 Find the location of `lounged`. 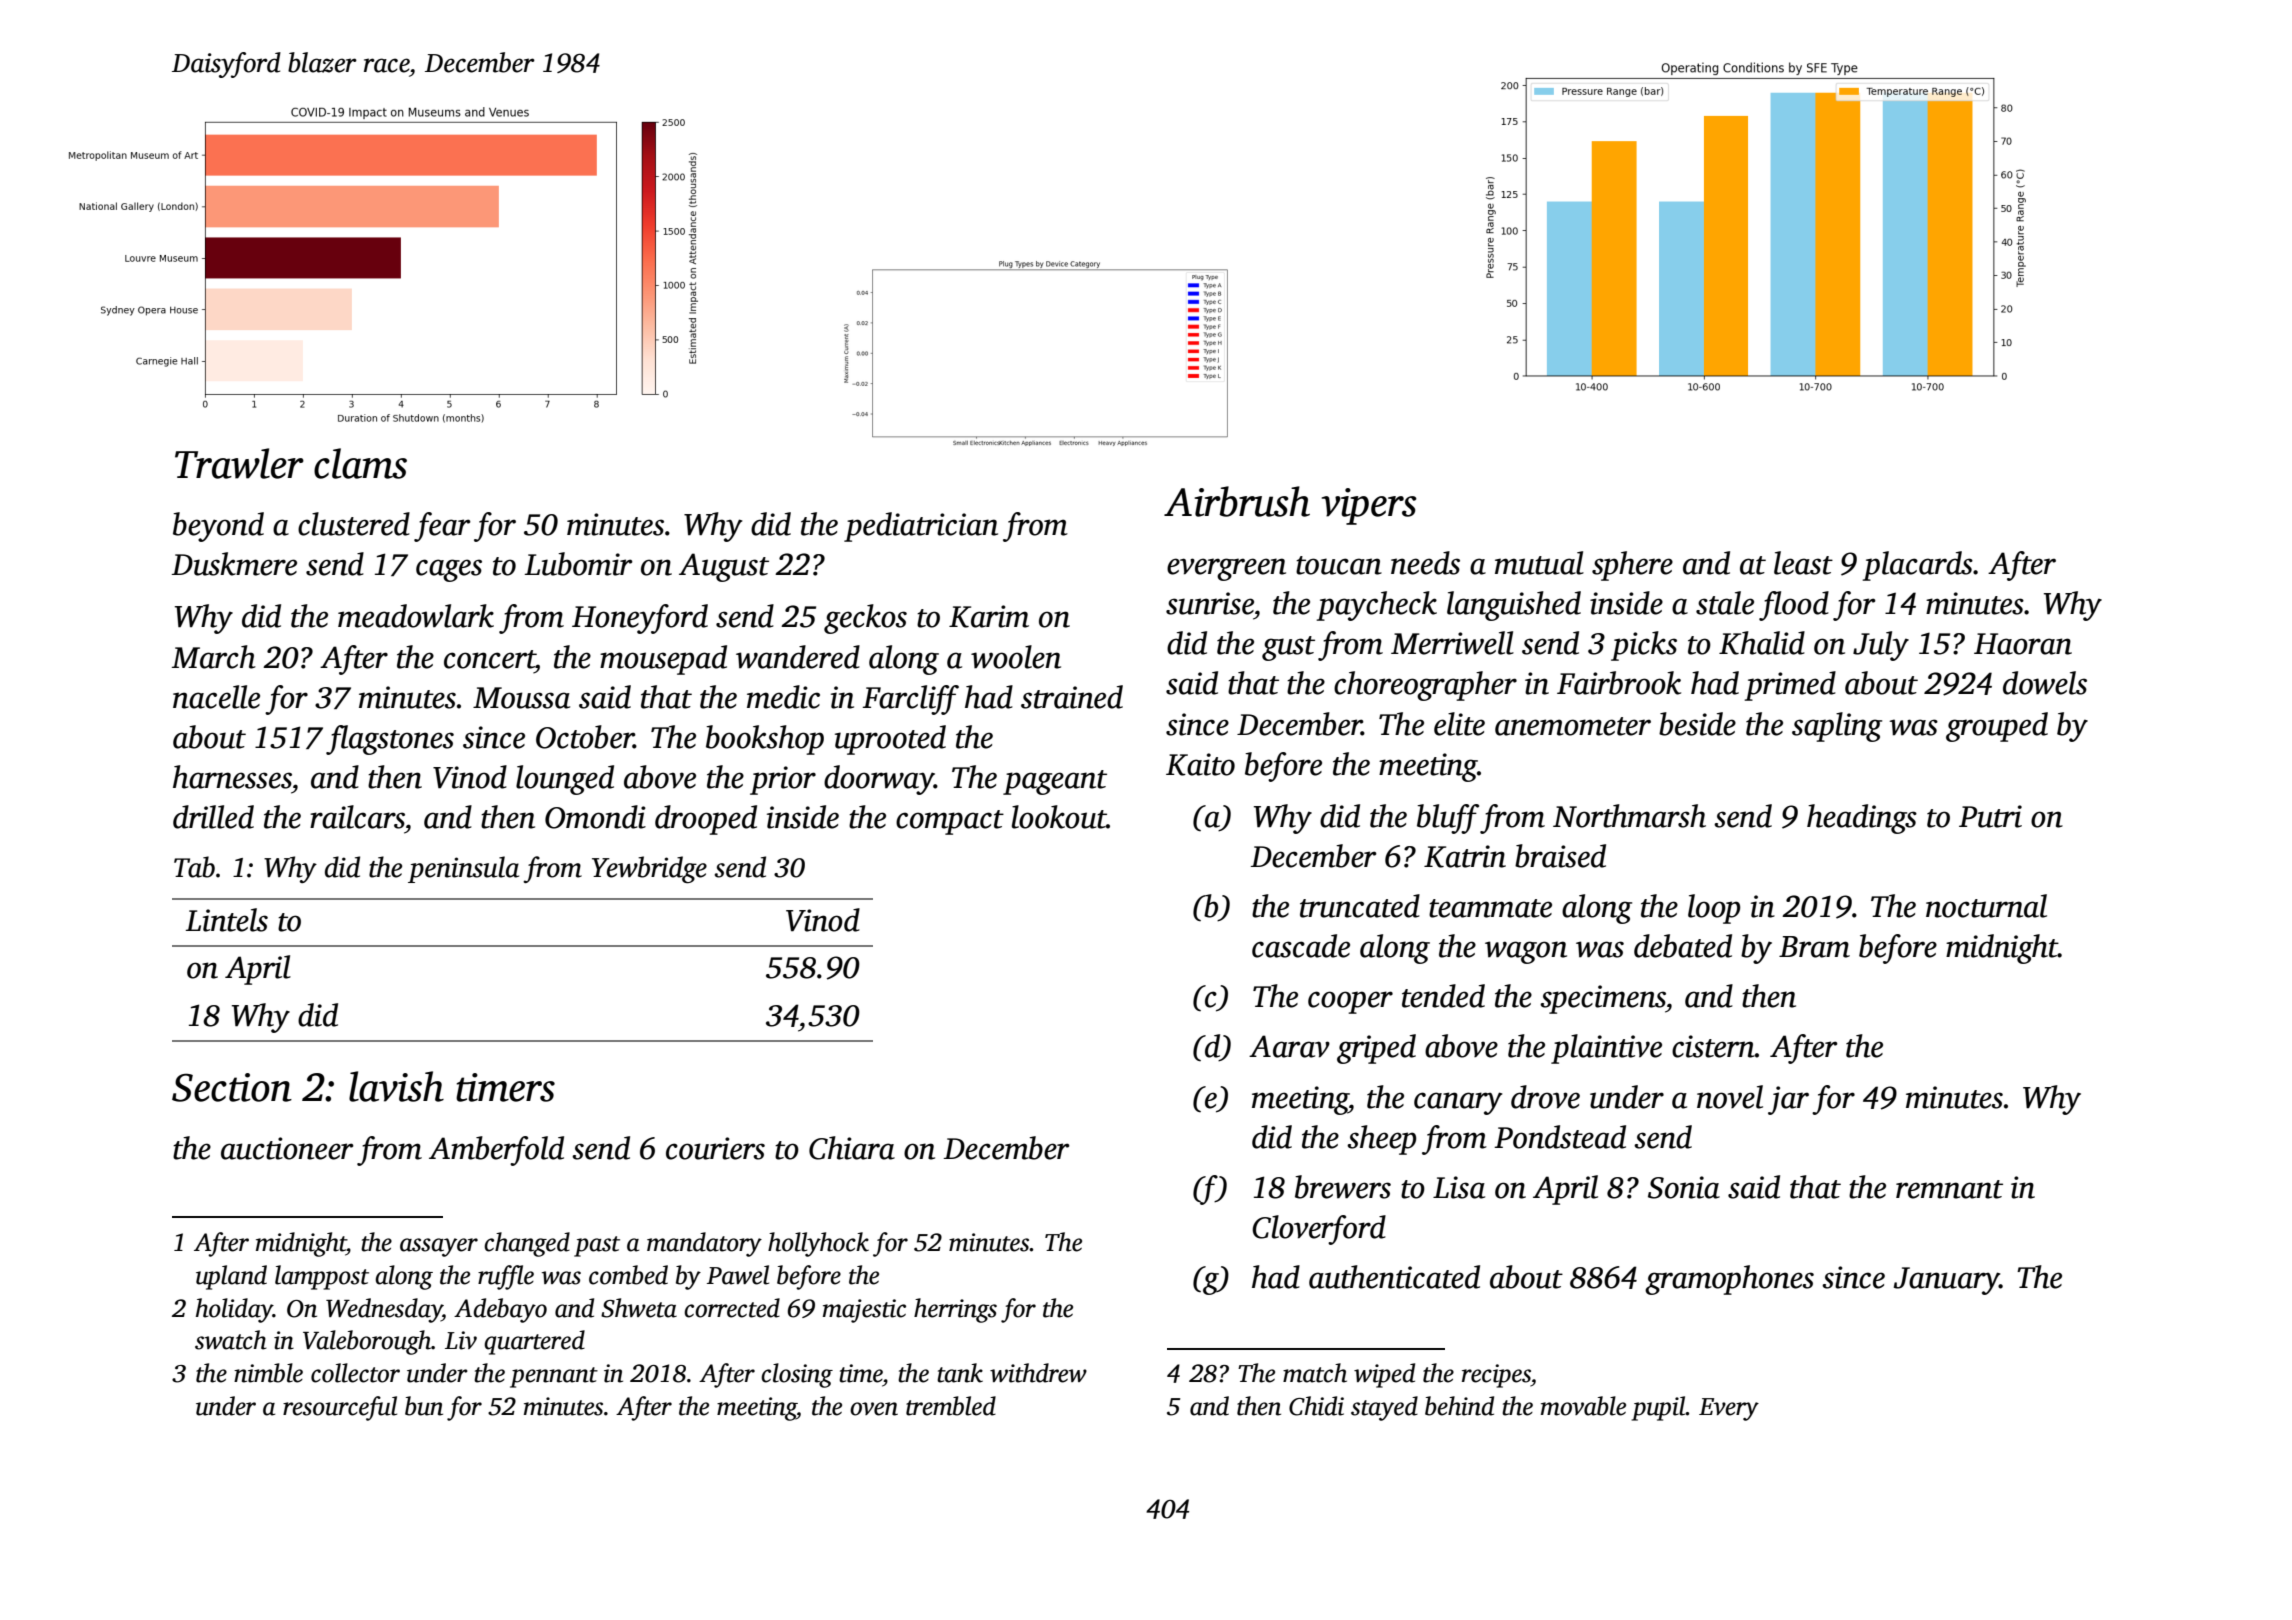

lounged is located at coordinates (565, 780).
